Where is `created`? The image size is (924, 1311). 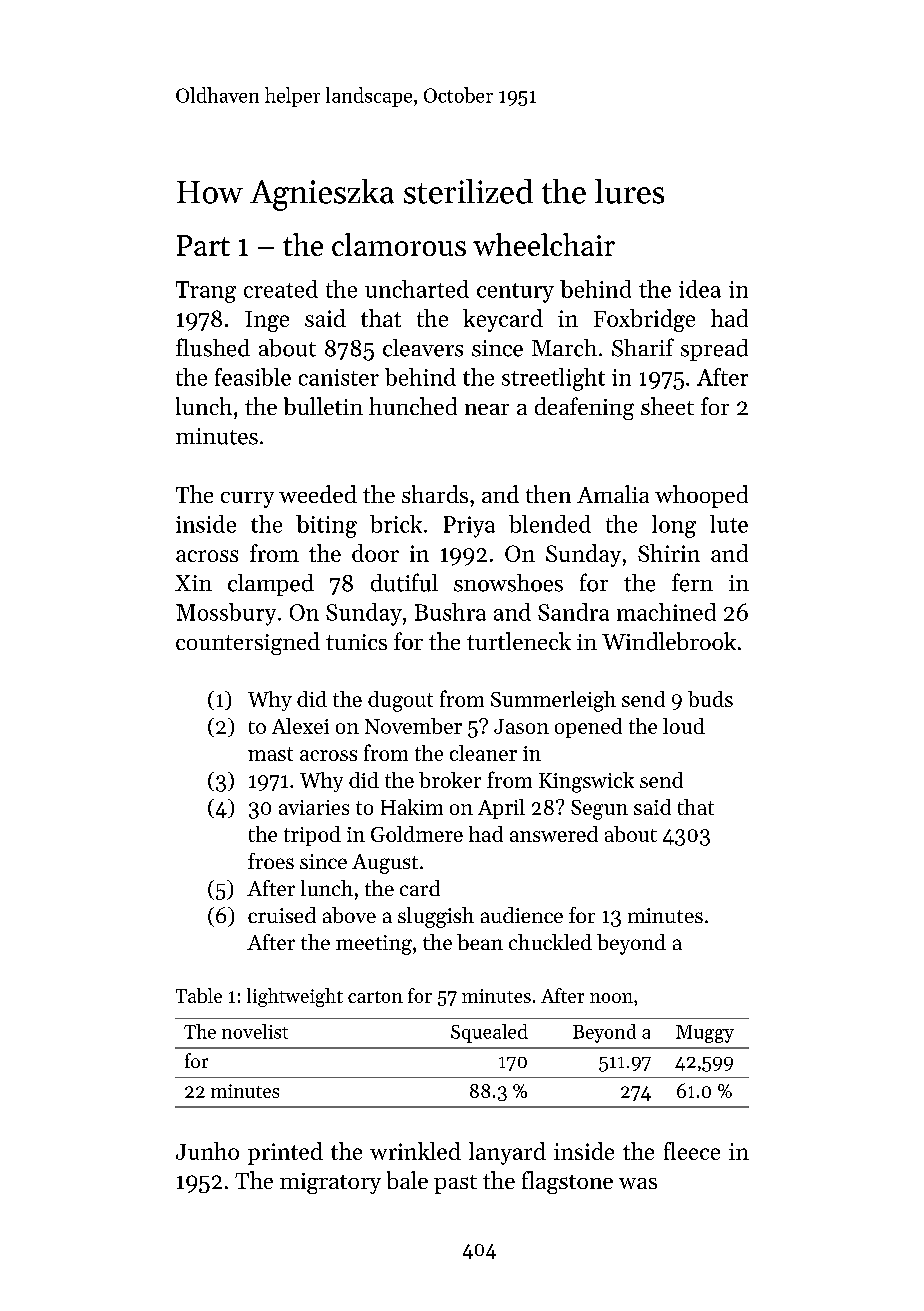
created is located at coordinates (281, 289).
